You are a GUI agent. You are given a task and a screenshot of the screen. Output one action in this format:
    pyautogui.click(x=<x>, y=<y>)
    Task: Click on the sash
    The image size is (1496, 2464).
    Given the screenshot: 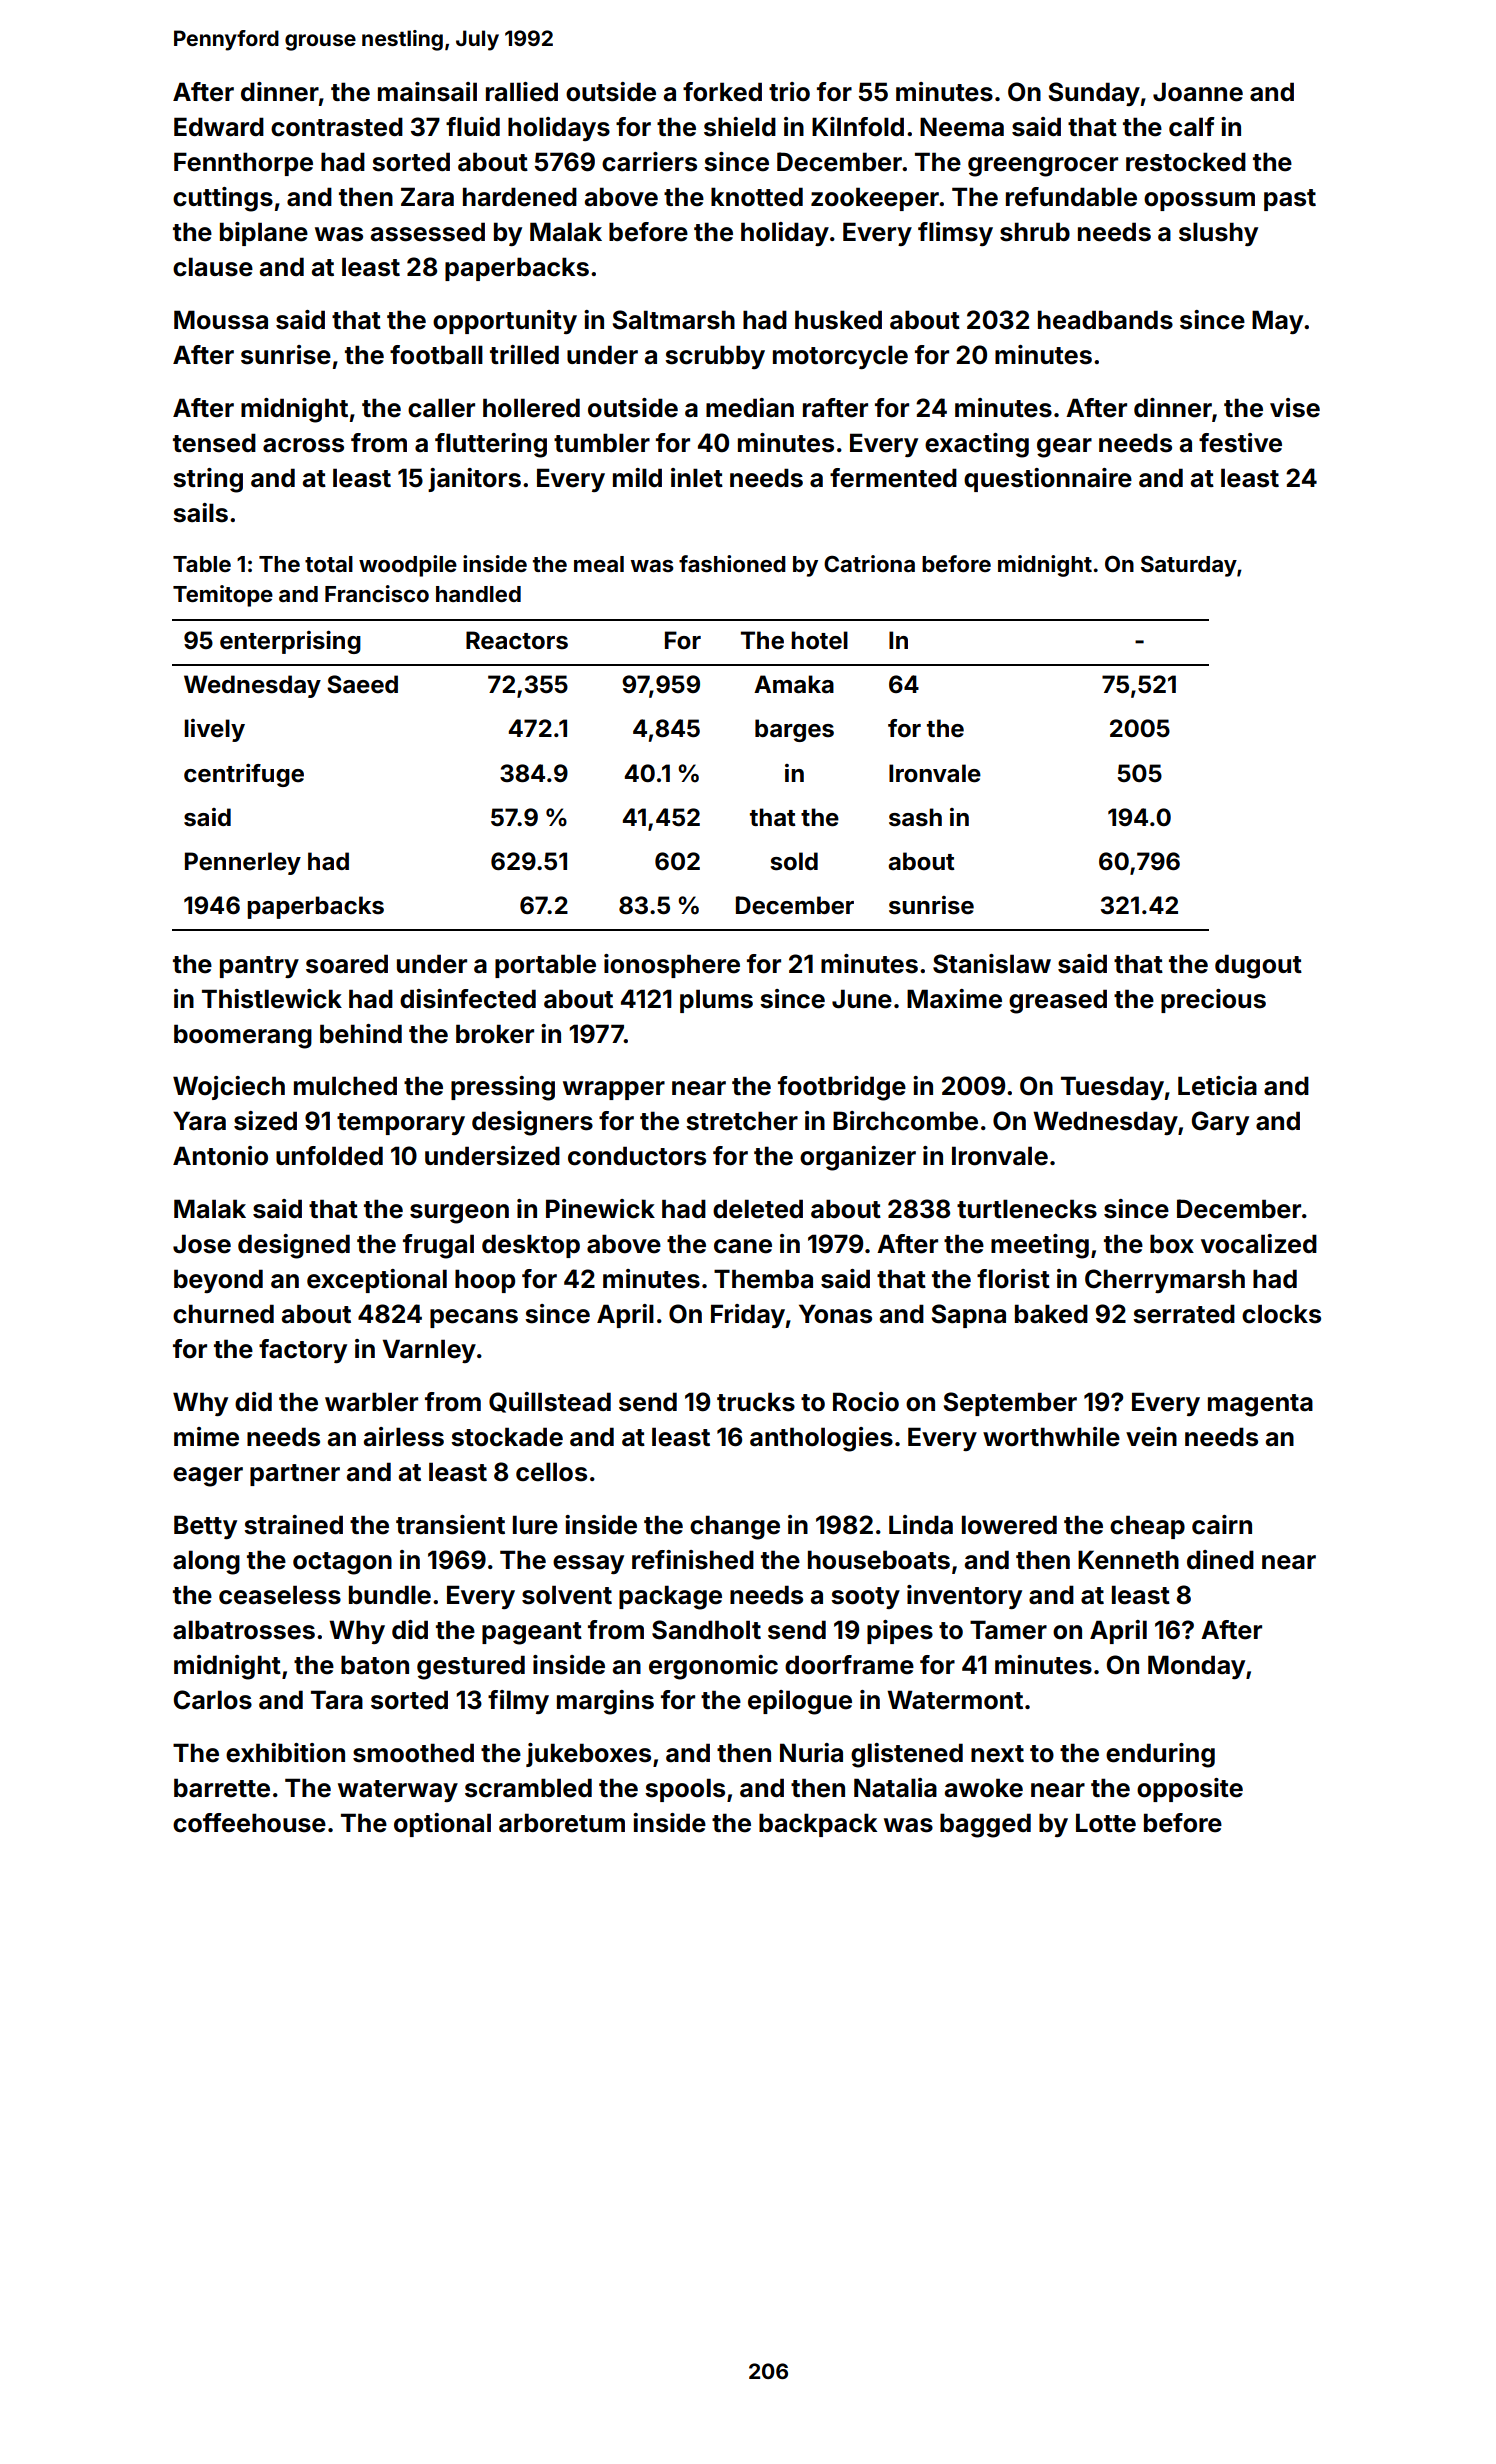 What is the action you would take?
    pyautogui.click(x=915, y=817)
